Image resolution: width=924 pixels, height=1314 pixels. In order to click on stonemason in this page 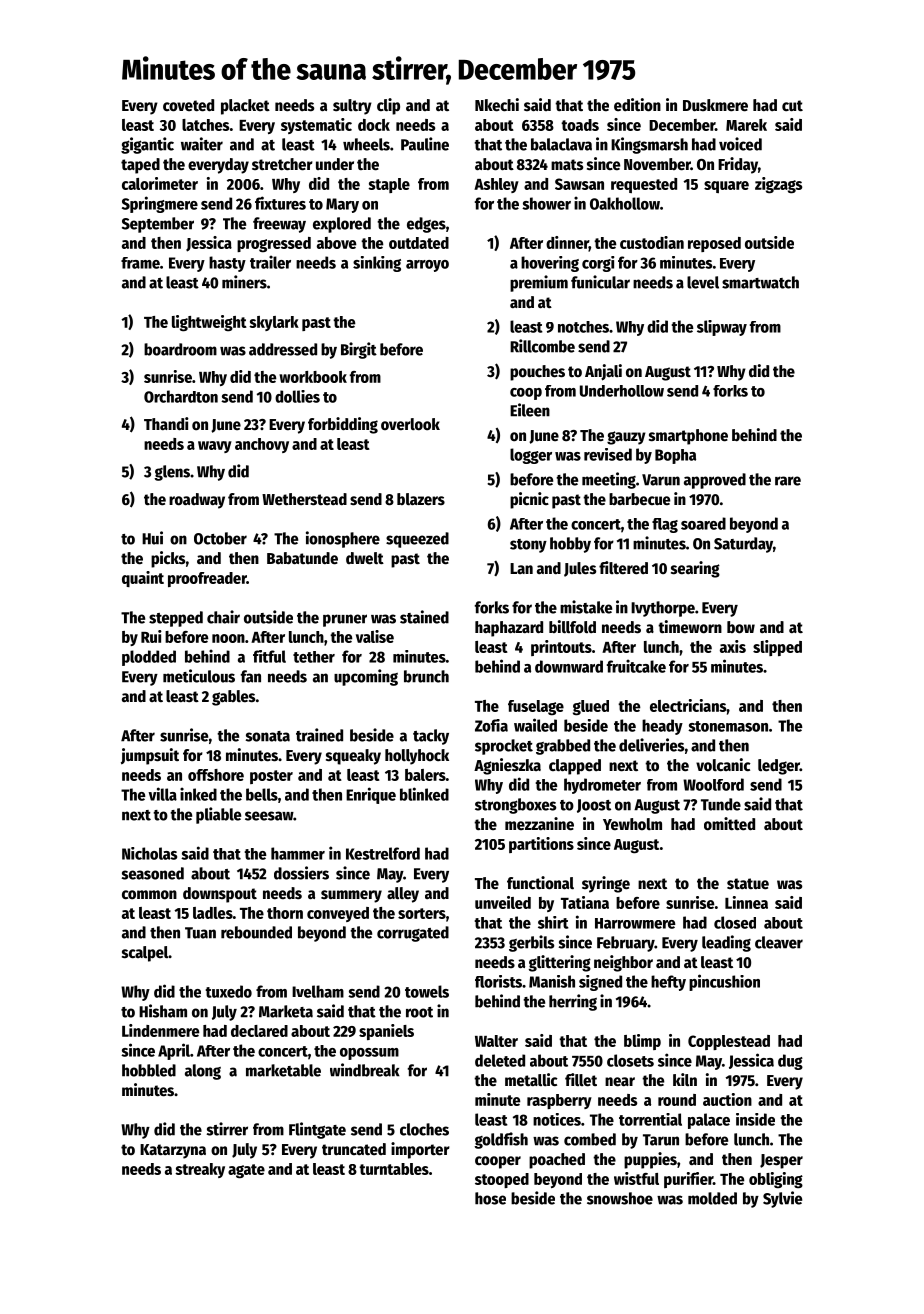, I will do `click(728, 726)`.
